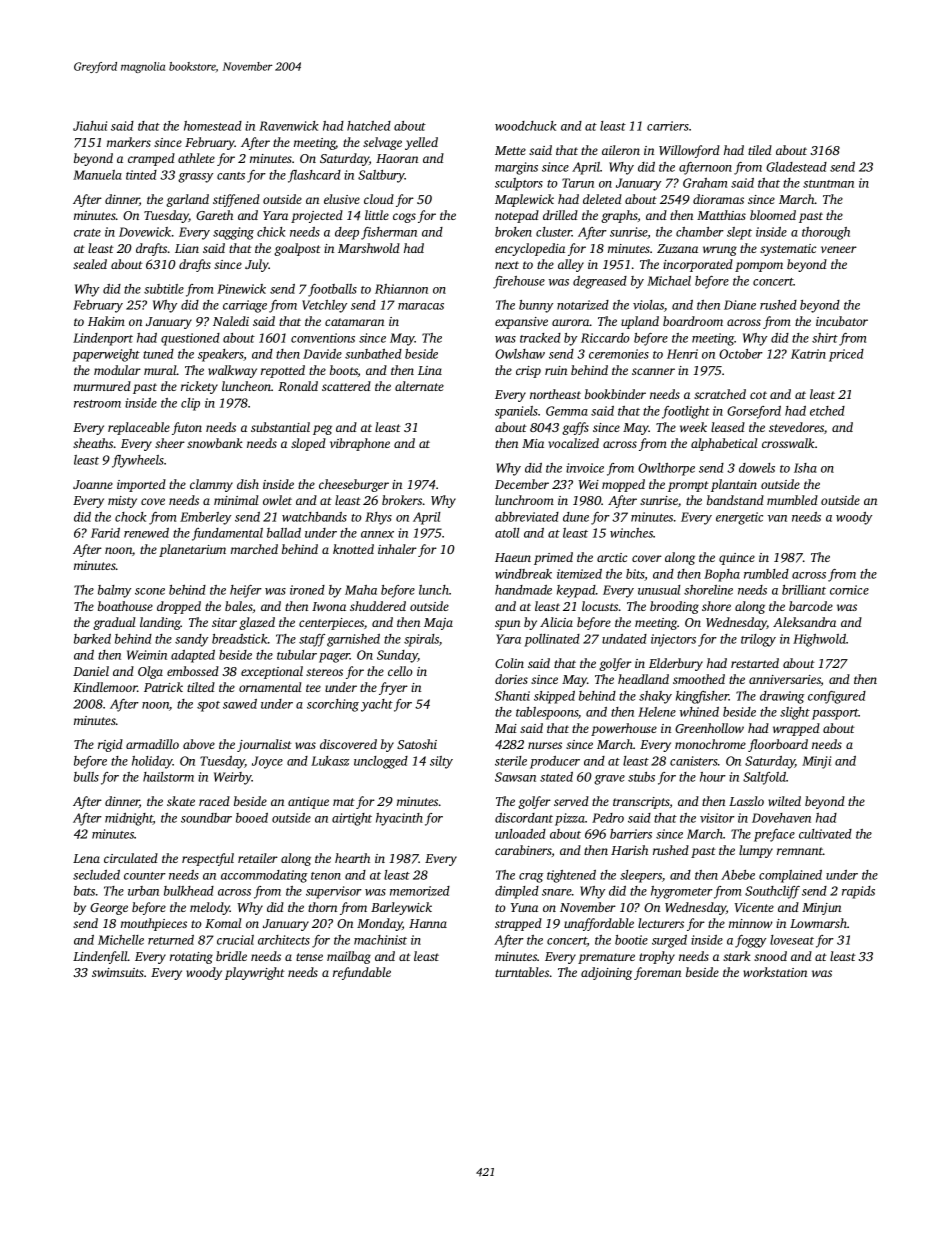 The height and width of the image is (1233, 952). What do you see at coordinates (106, 321) in the image?
I see `Hakim` at bounding box center [106, 321].
